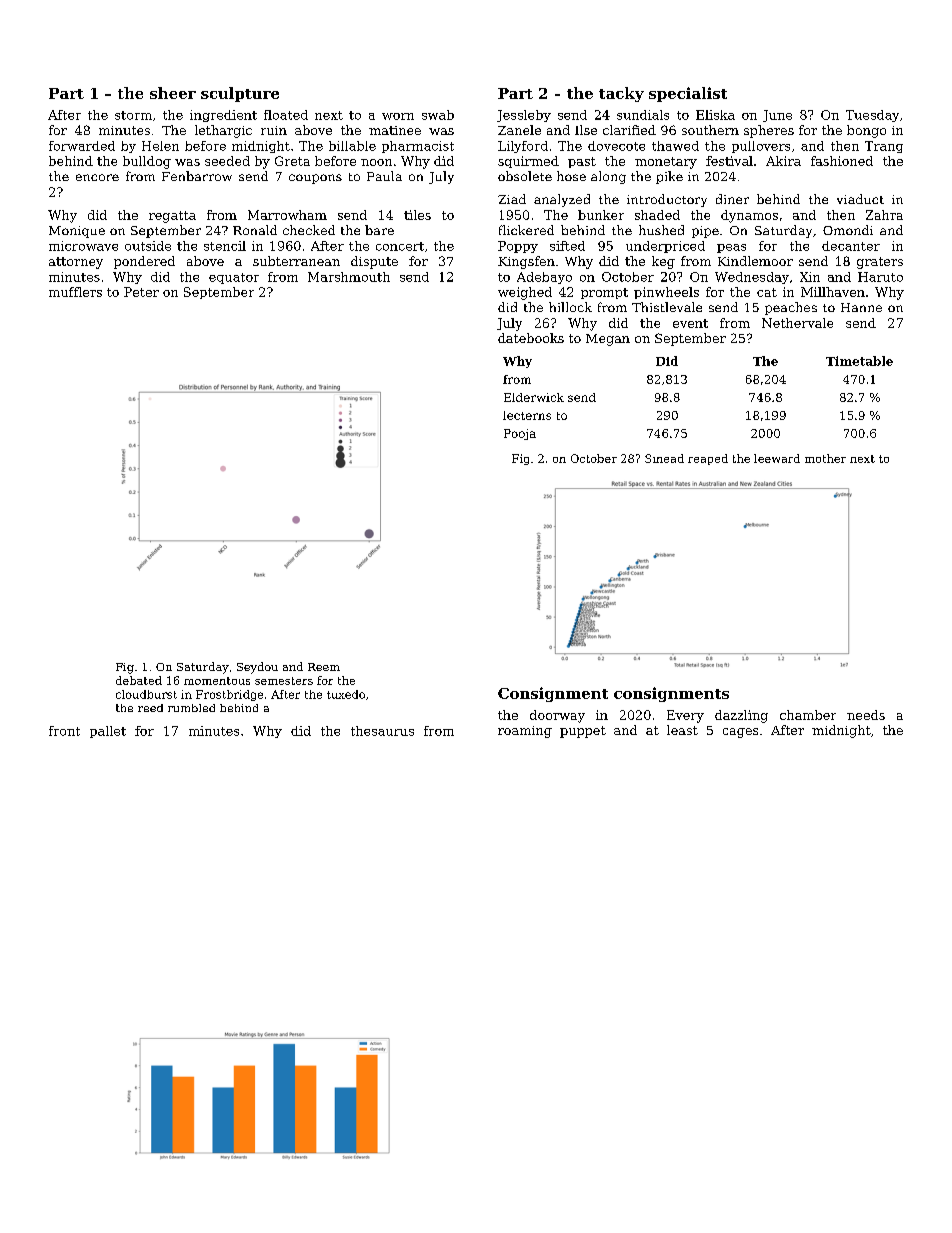 The height and width of the screenshot is (1233, 952). What do you see at coordinates (146, 694) in the screenshot?
I see `cloudburst` at bounding box center [146, 694].
